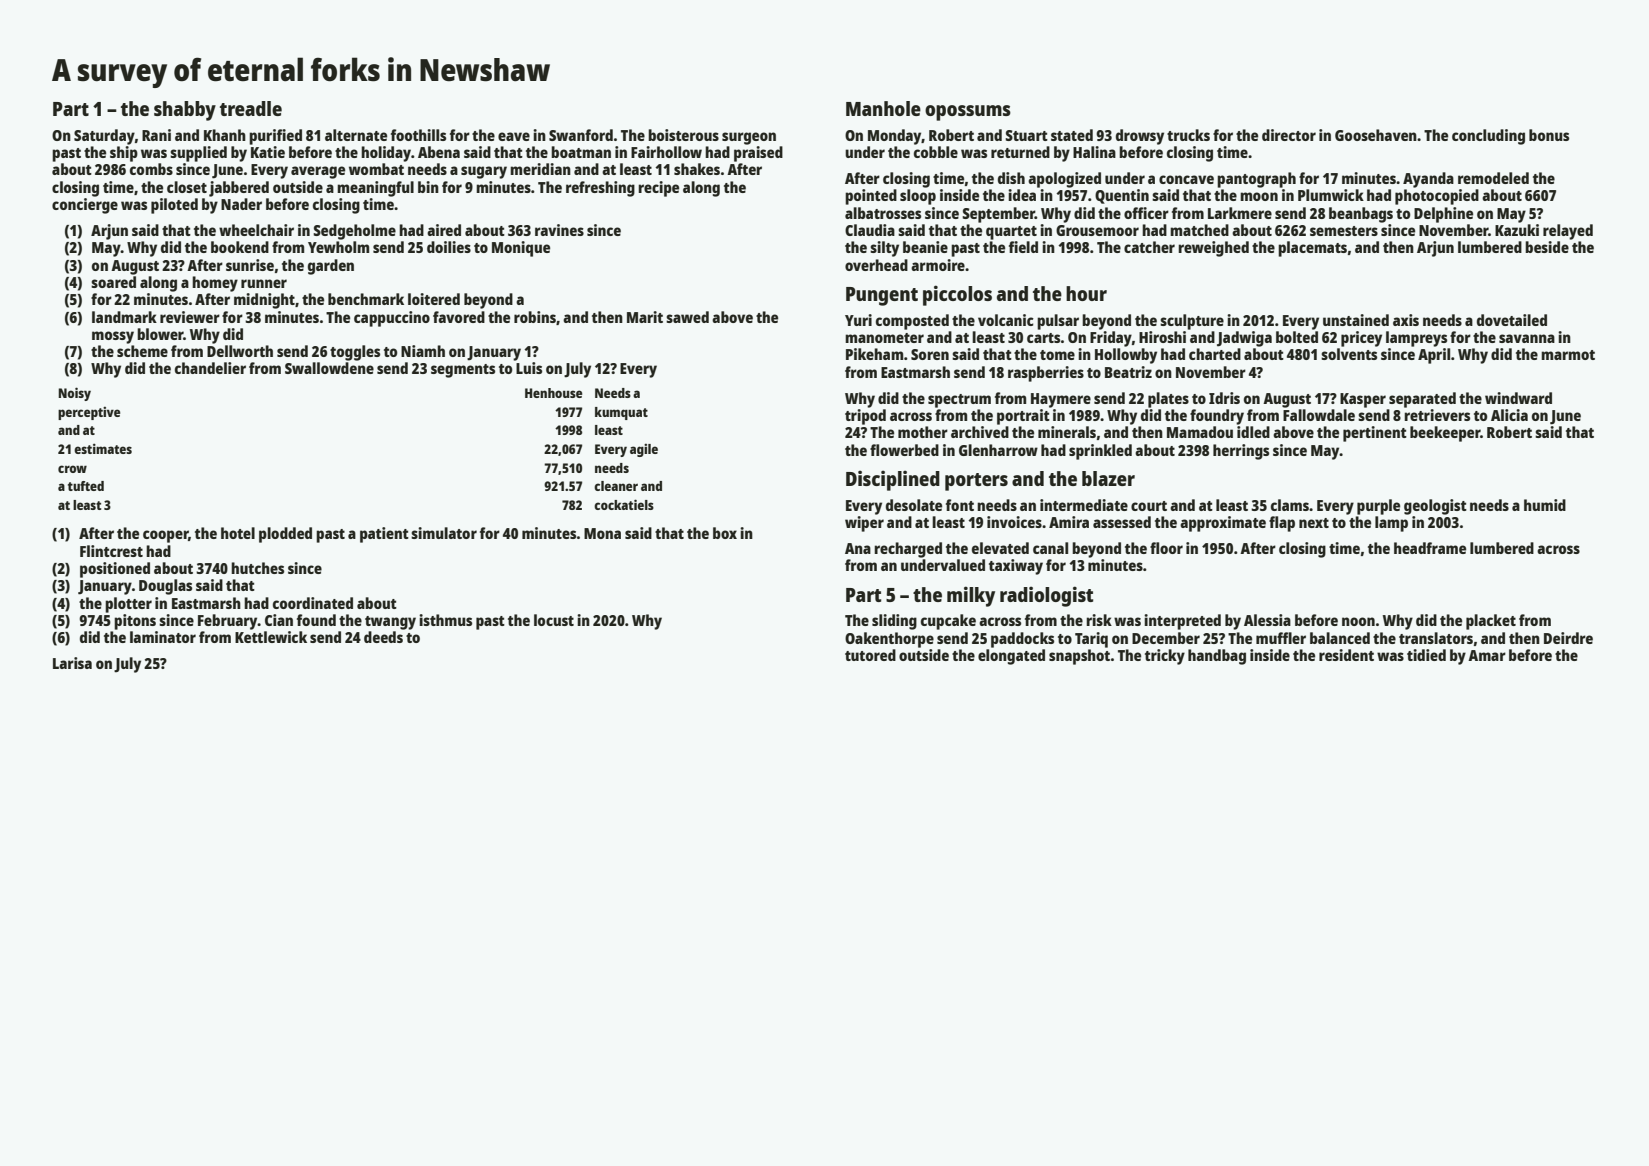 Image resolution: width=1649 pixels, height=1166 pixels. What do you see at coordinates (968, 113) in the document?
I see `opossums` at bounding box center [968, 113].
